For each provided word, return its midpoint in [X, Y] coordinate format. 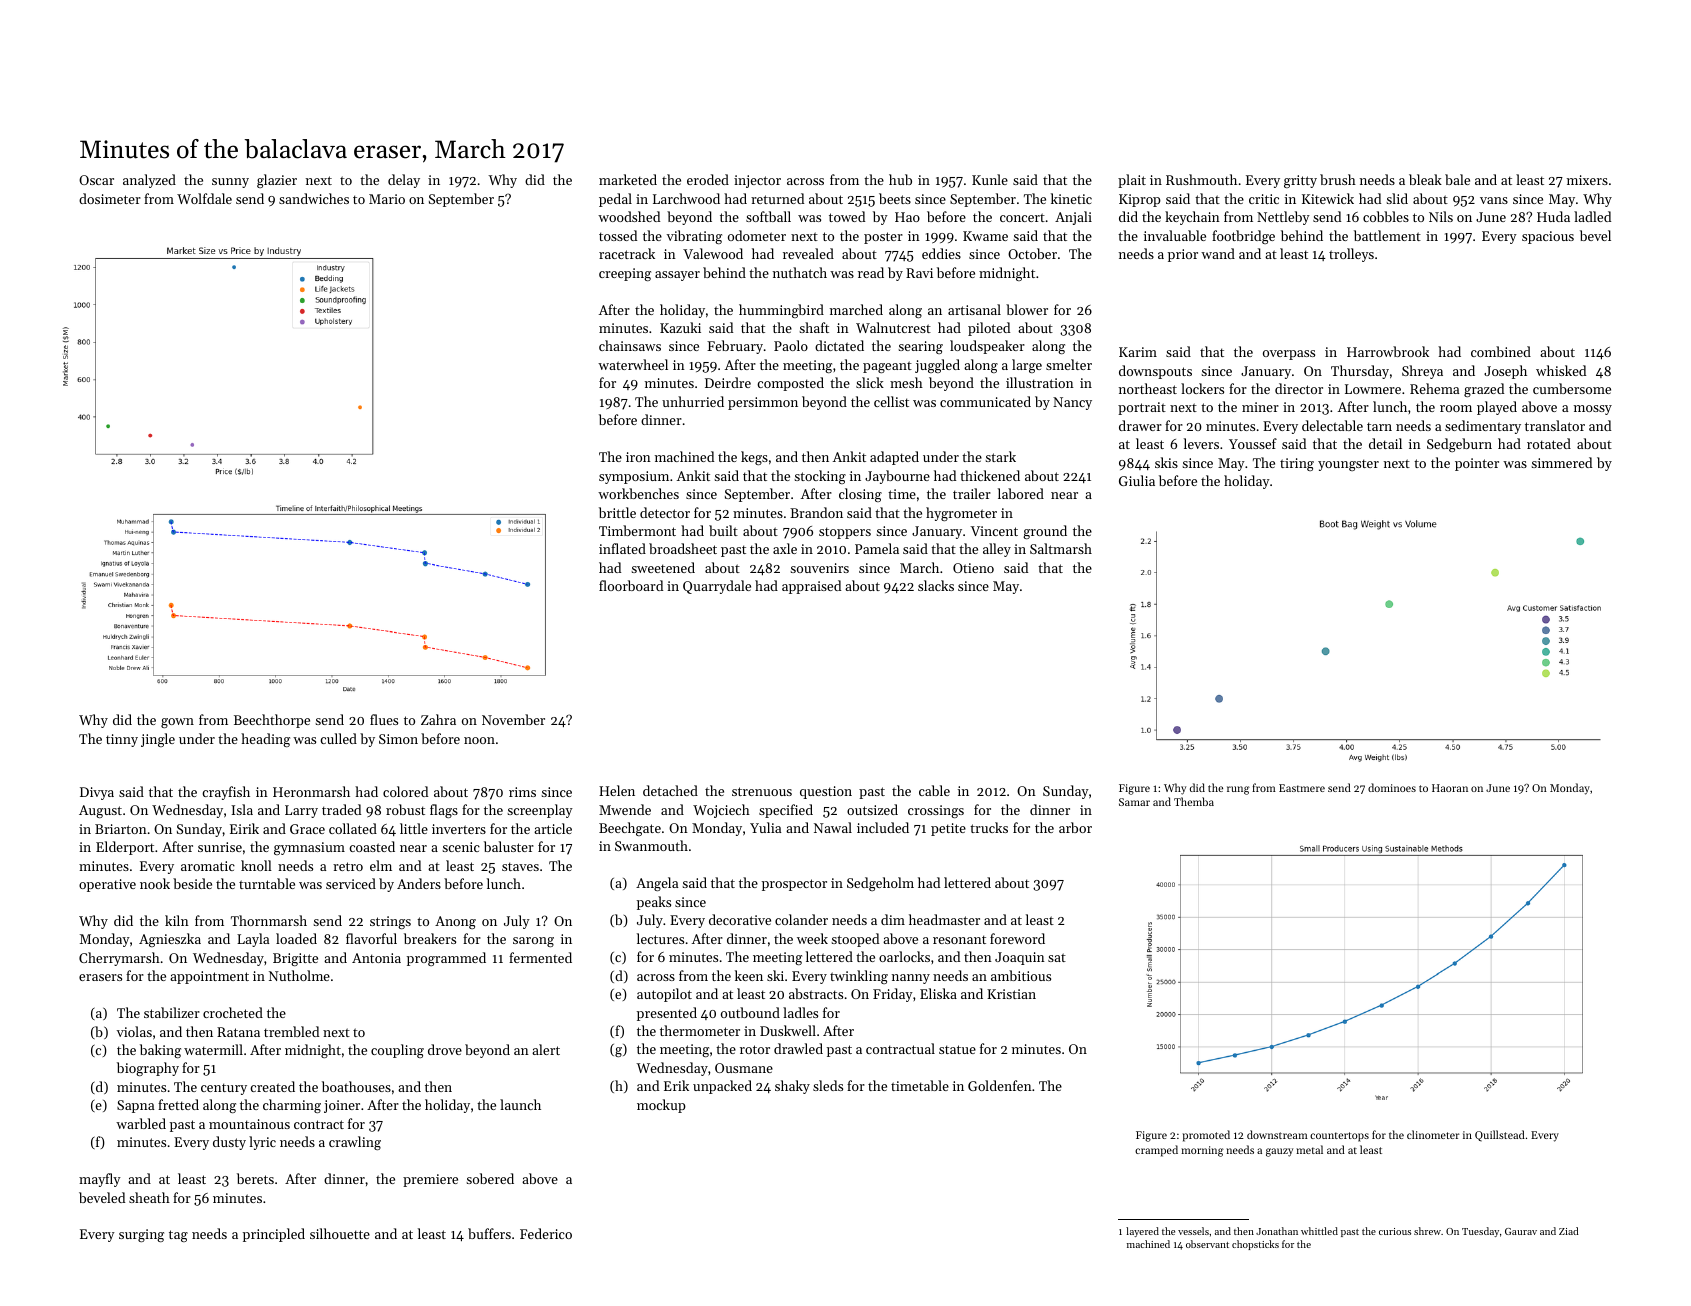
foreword [1017, 938]
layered [1142, 1232]
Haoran [1450, 788]
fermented [540, 957]
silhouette [340, 1233]
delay [404, 181]
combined [1501, 351]
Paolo [791, 345]
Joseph [1505, 372]
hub [900, 179]
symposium [634, 477]
